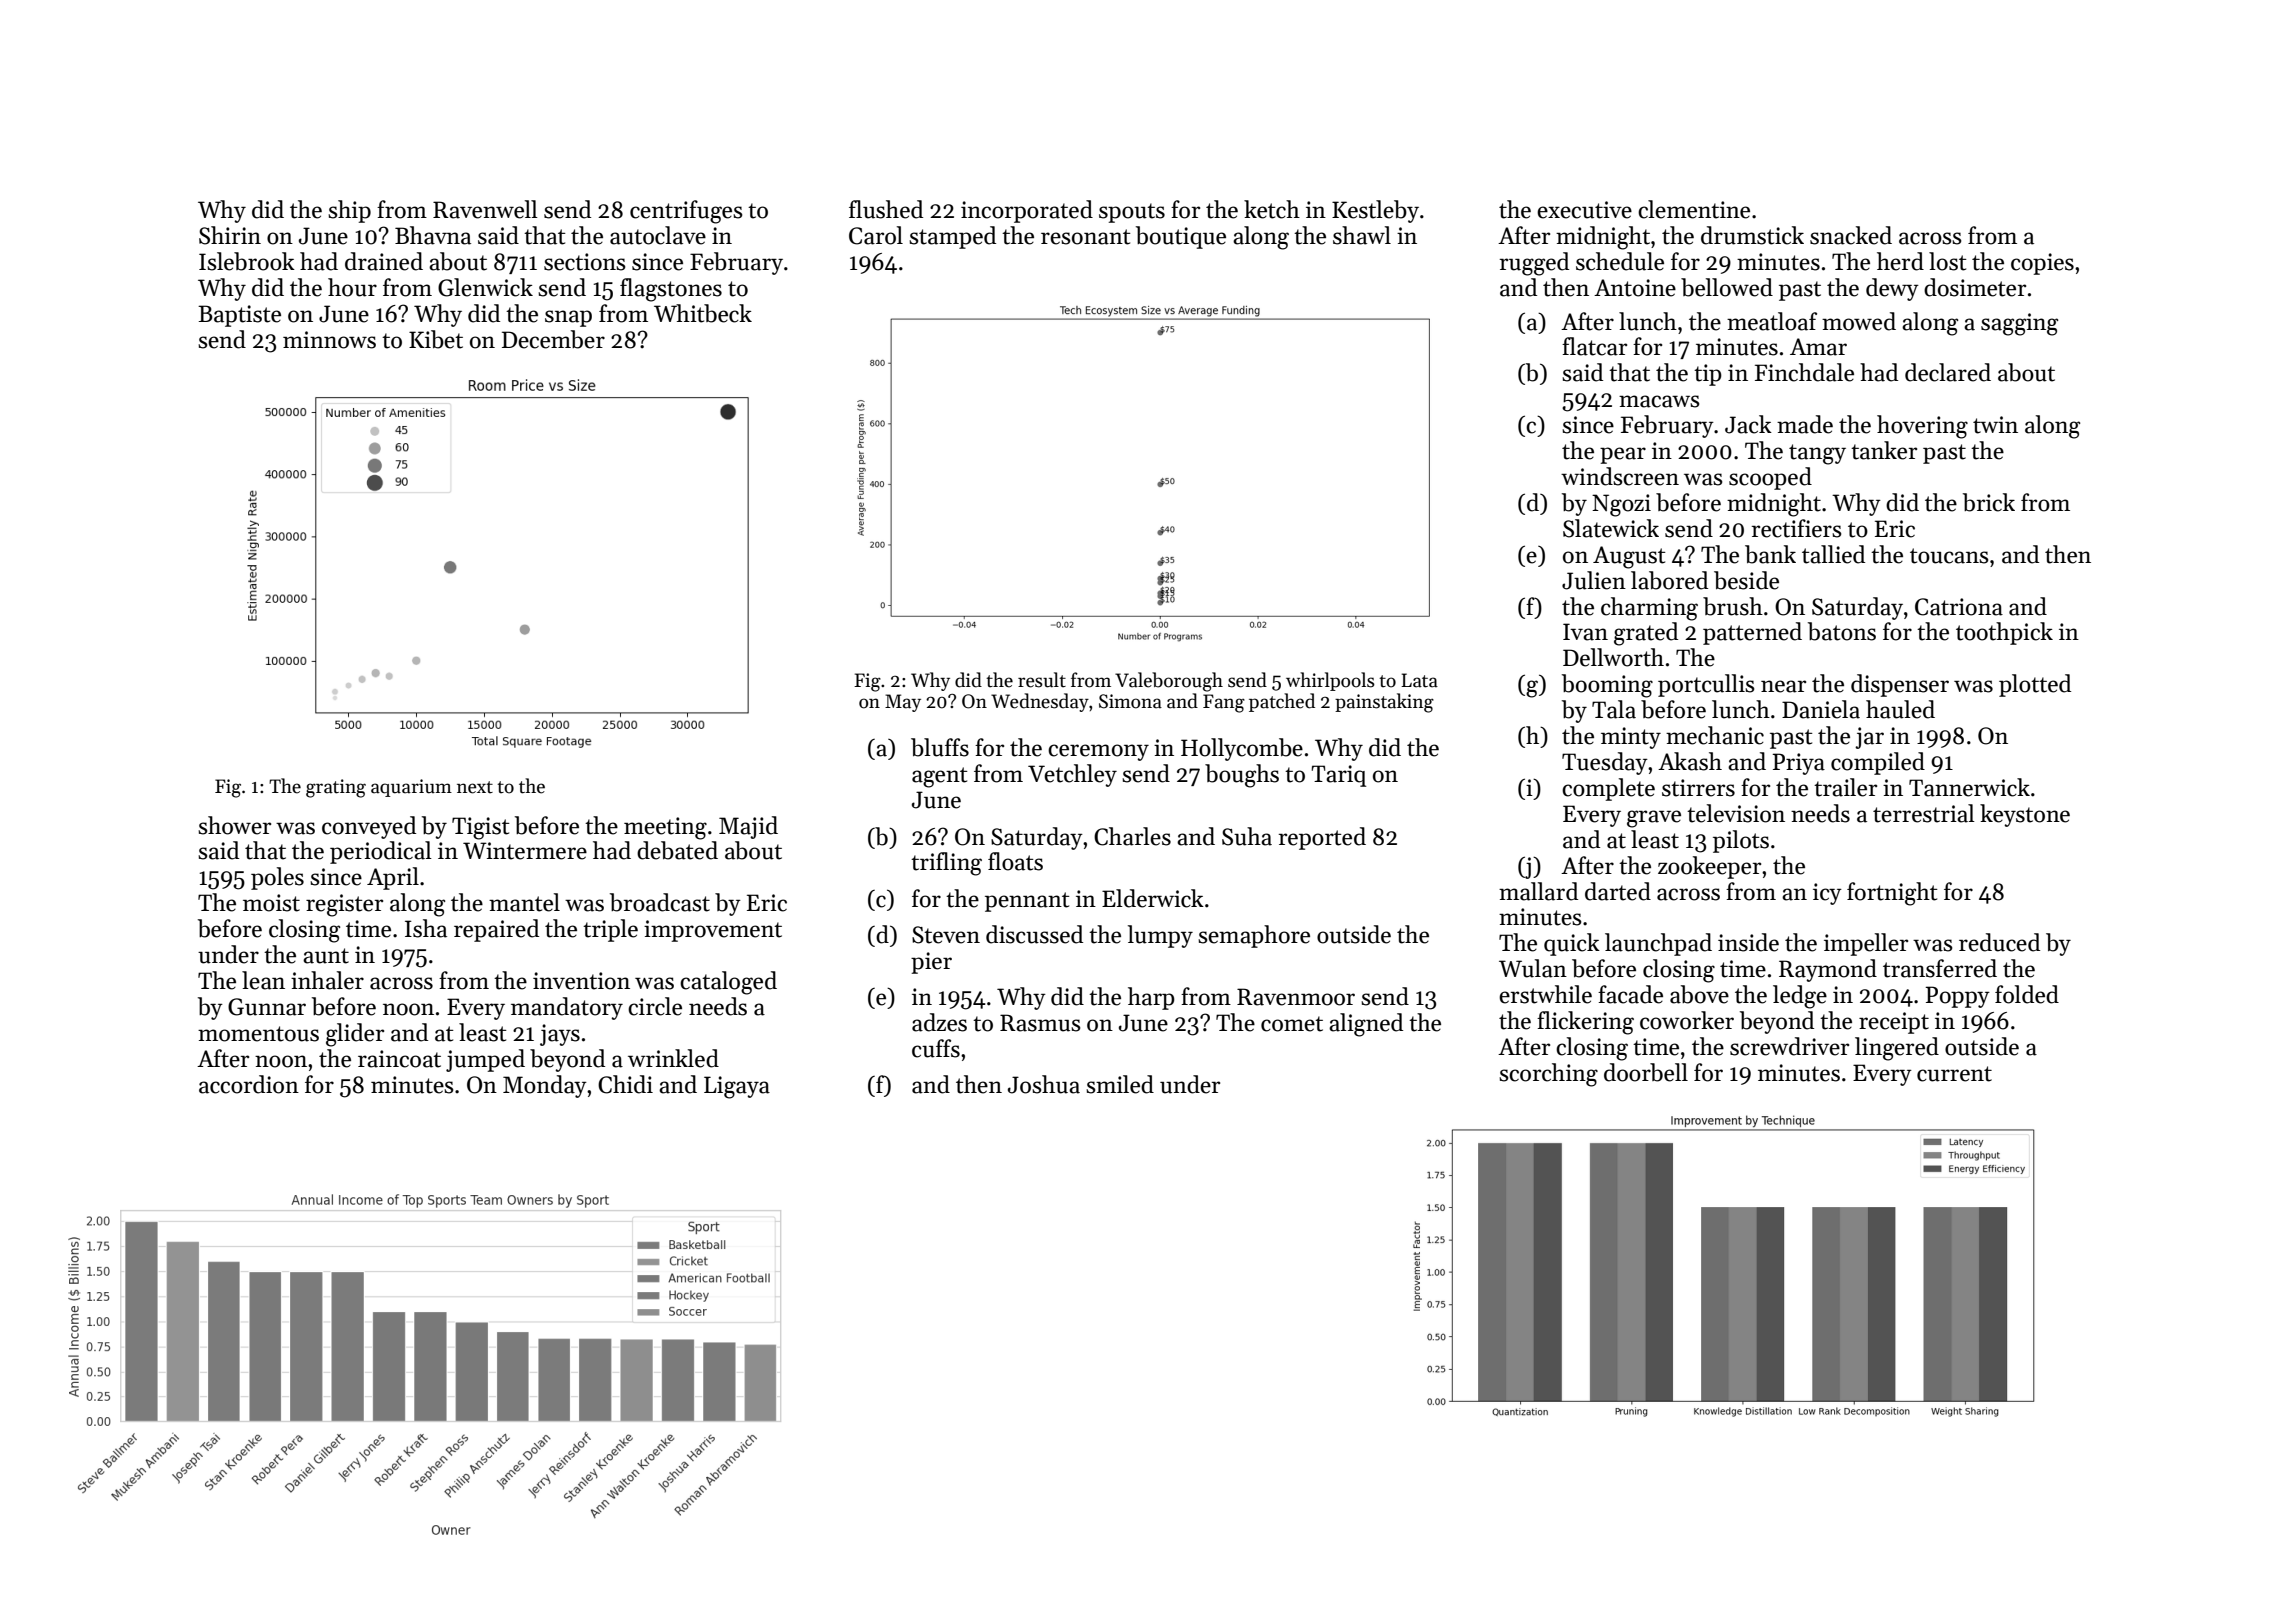 Image resolution: width=2292 pixels, height=1620 pixels. Describe the element at coordinates (1999, 942) in the image. I see `reduced` at that location.
